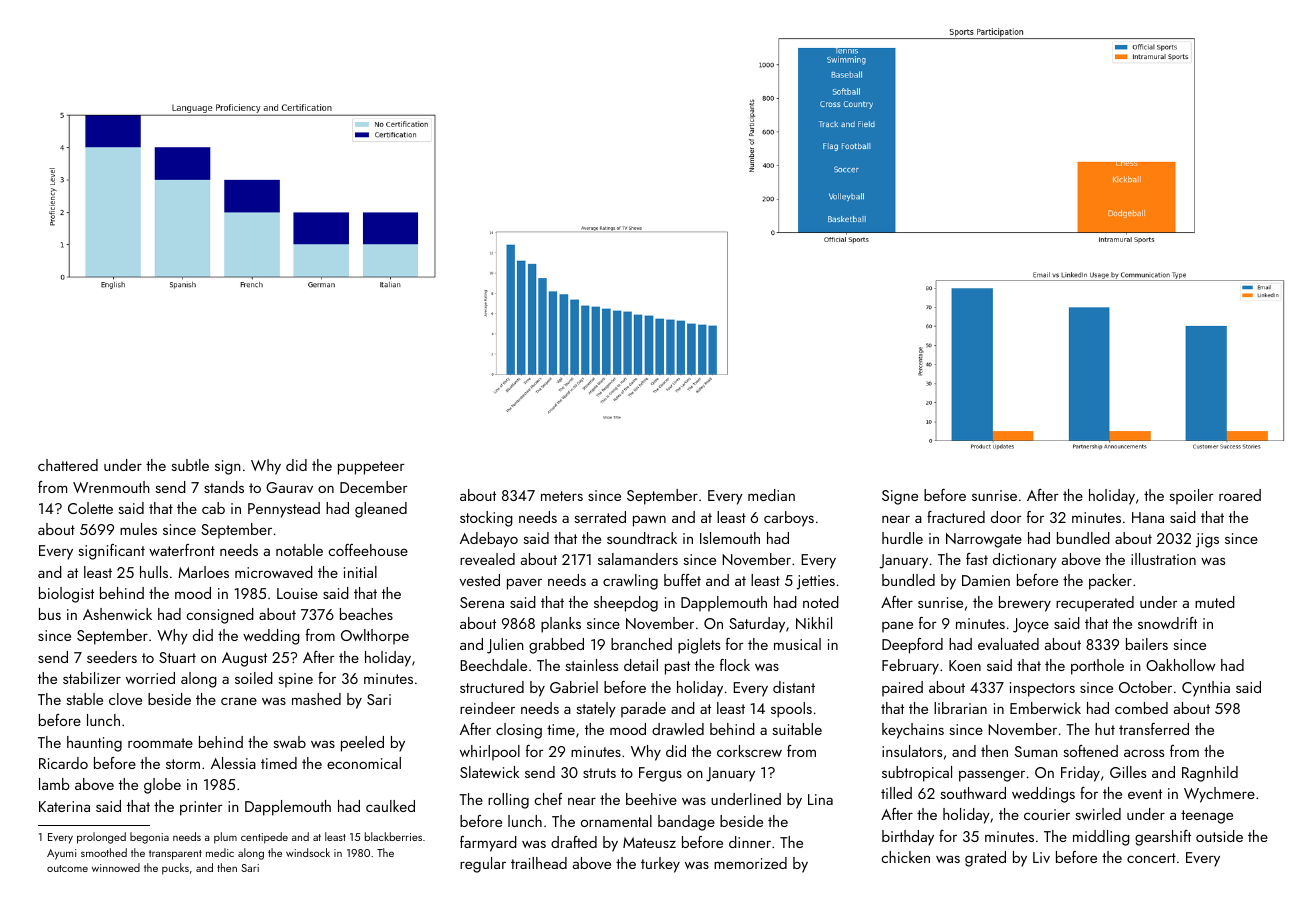 Image resolution: width=1308 pixels, height=924 pixels. I want to click on grated, so click(985, 859).
